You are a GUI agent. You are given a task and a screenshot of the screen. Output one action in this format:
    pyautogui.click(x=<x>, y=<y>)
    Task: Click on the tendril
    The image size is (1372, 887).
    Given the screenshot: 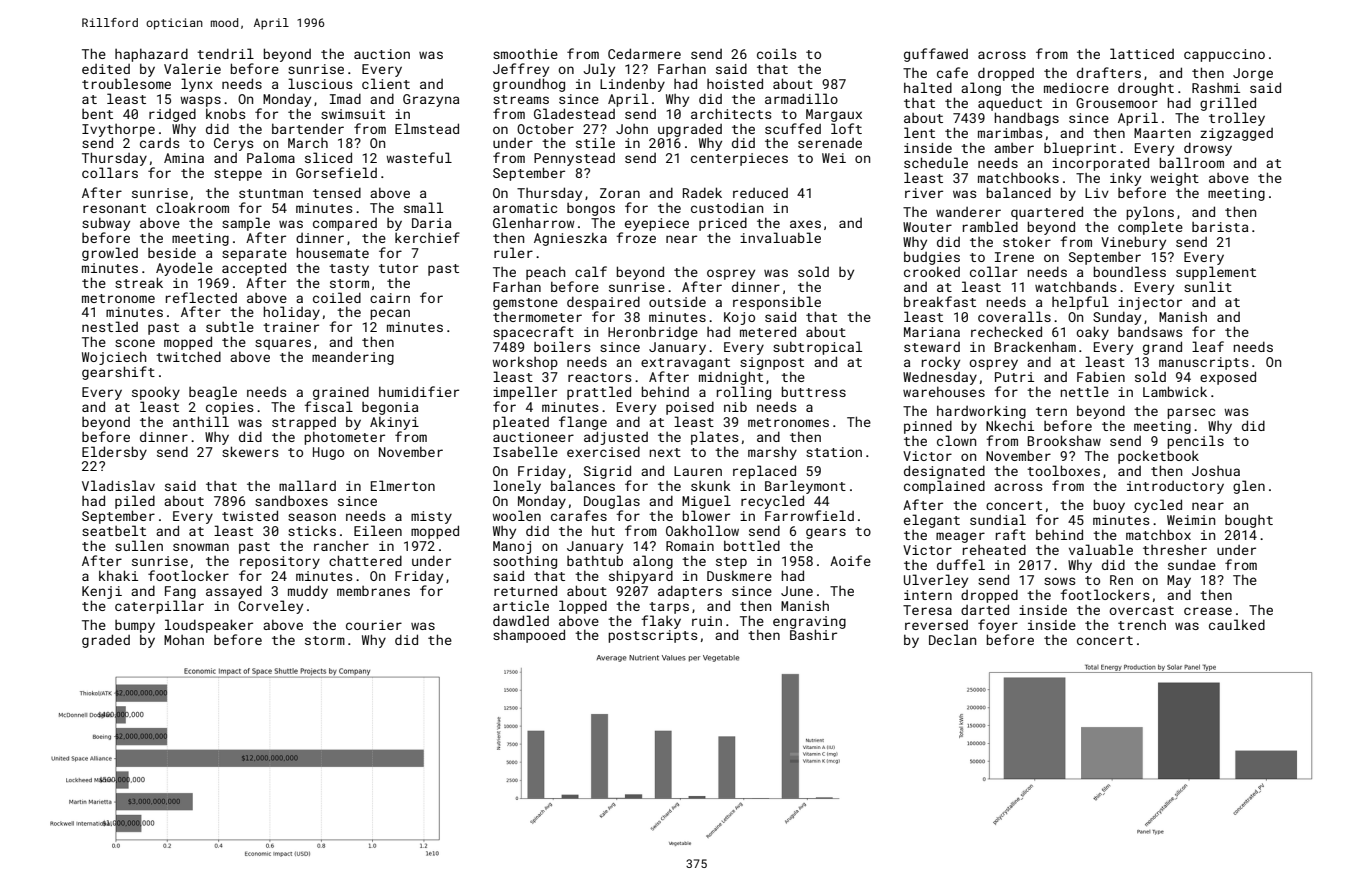 What is the action you would take?
    pyautogui.click(x=225, y=53)
